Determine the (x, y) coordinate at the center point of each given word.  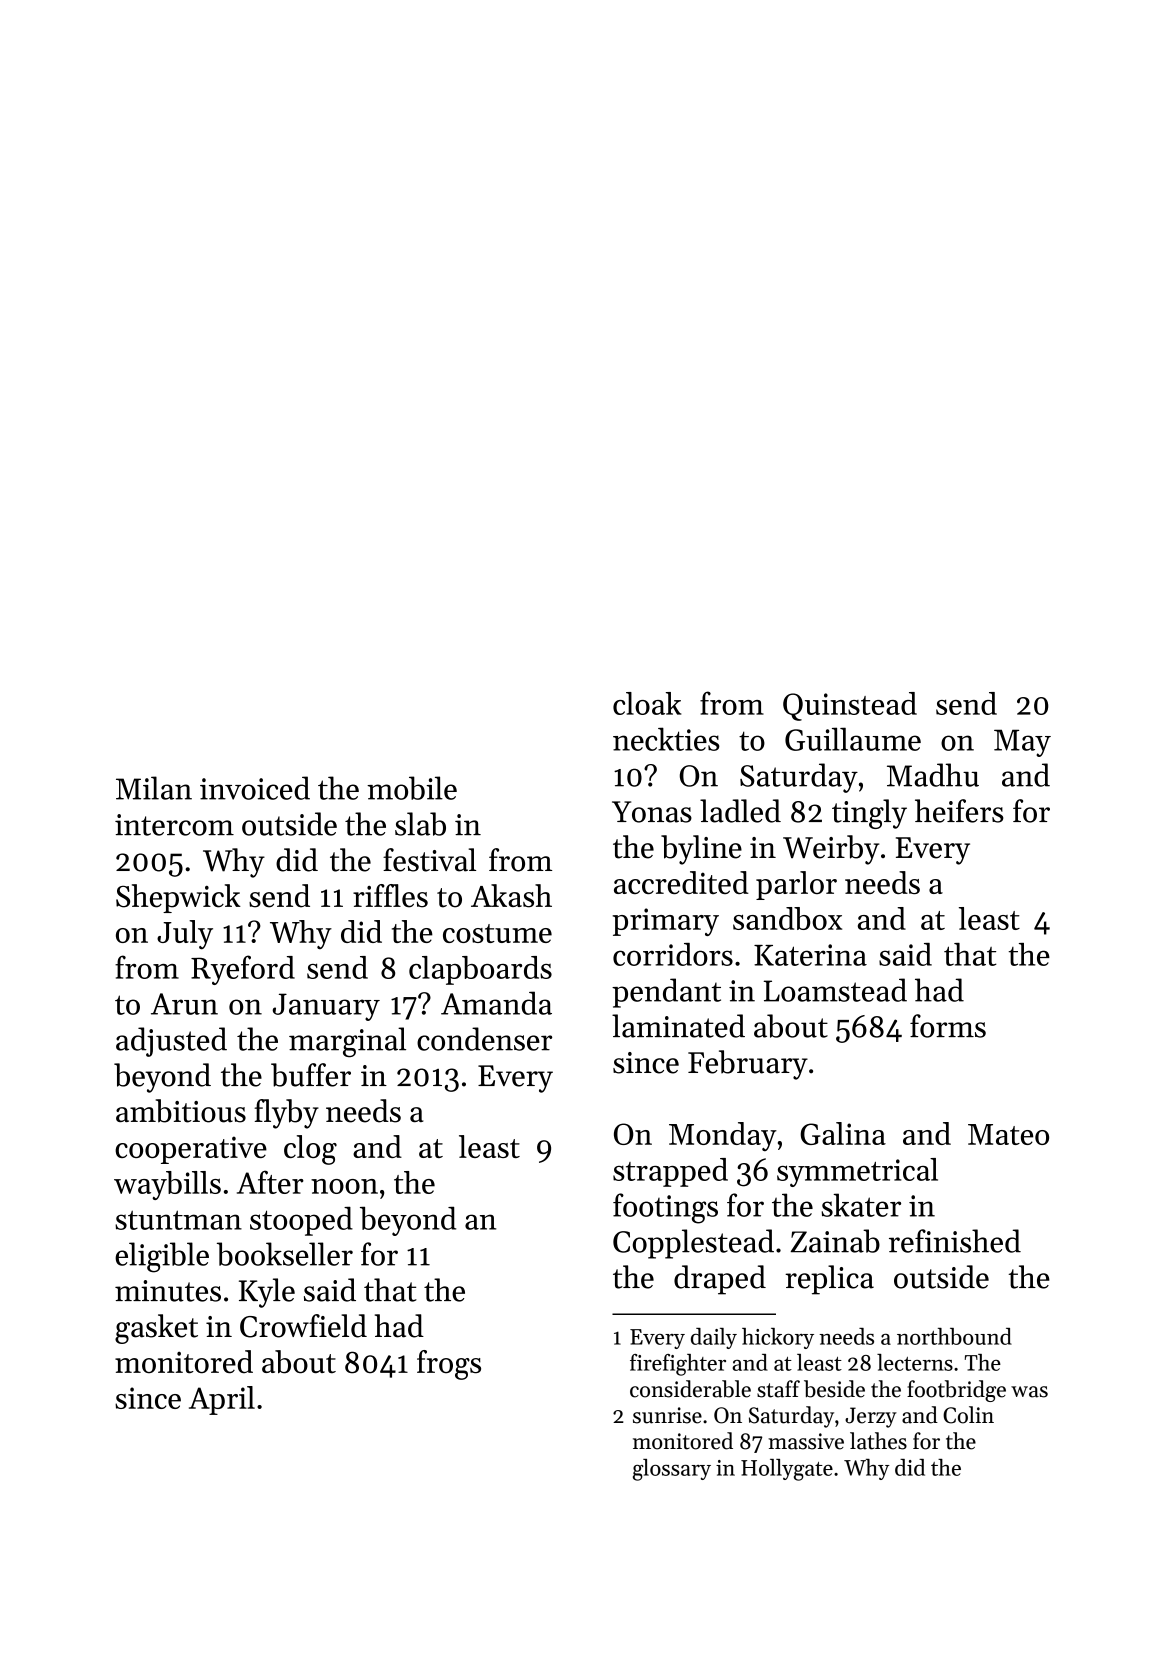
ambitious (181, 1111)
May (1022, 743)
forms (948, 1026)
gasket (156, 1329)
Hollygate (787, 1470)
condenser (484, 1039)
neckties (666, 739)
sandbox (787, 918)
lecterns (915, 1362)
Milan (154, 788)
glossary (672, 1470)
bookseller (285, 1254)
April (222, 1400)
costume (497, 933)
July (185, 935)
